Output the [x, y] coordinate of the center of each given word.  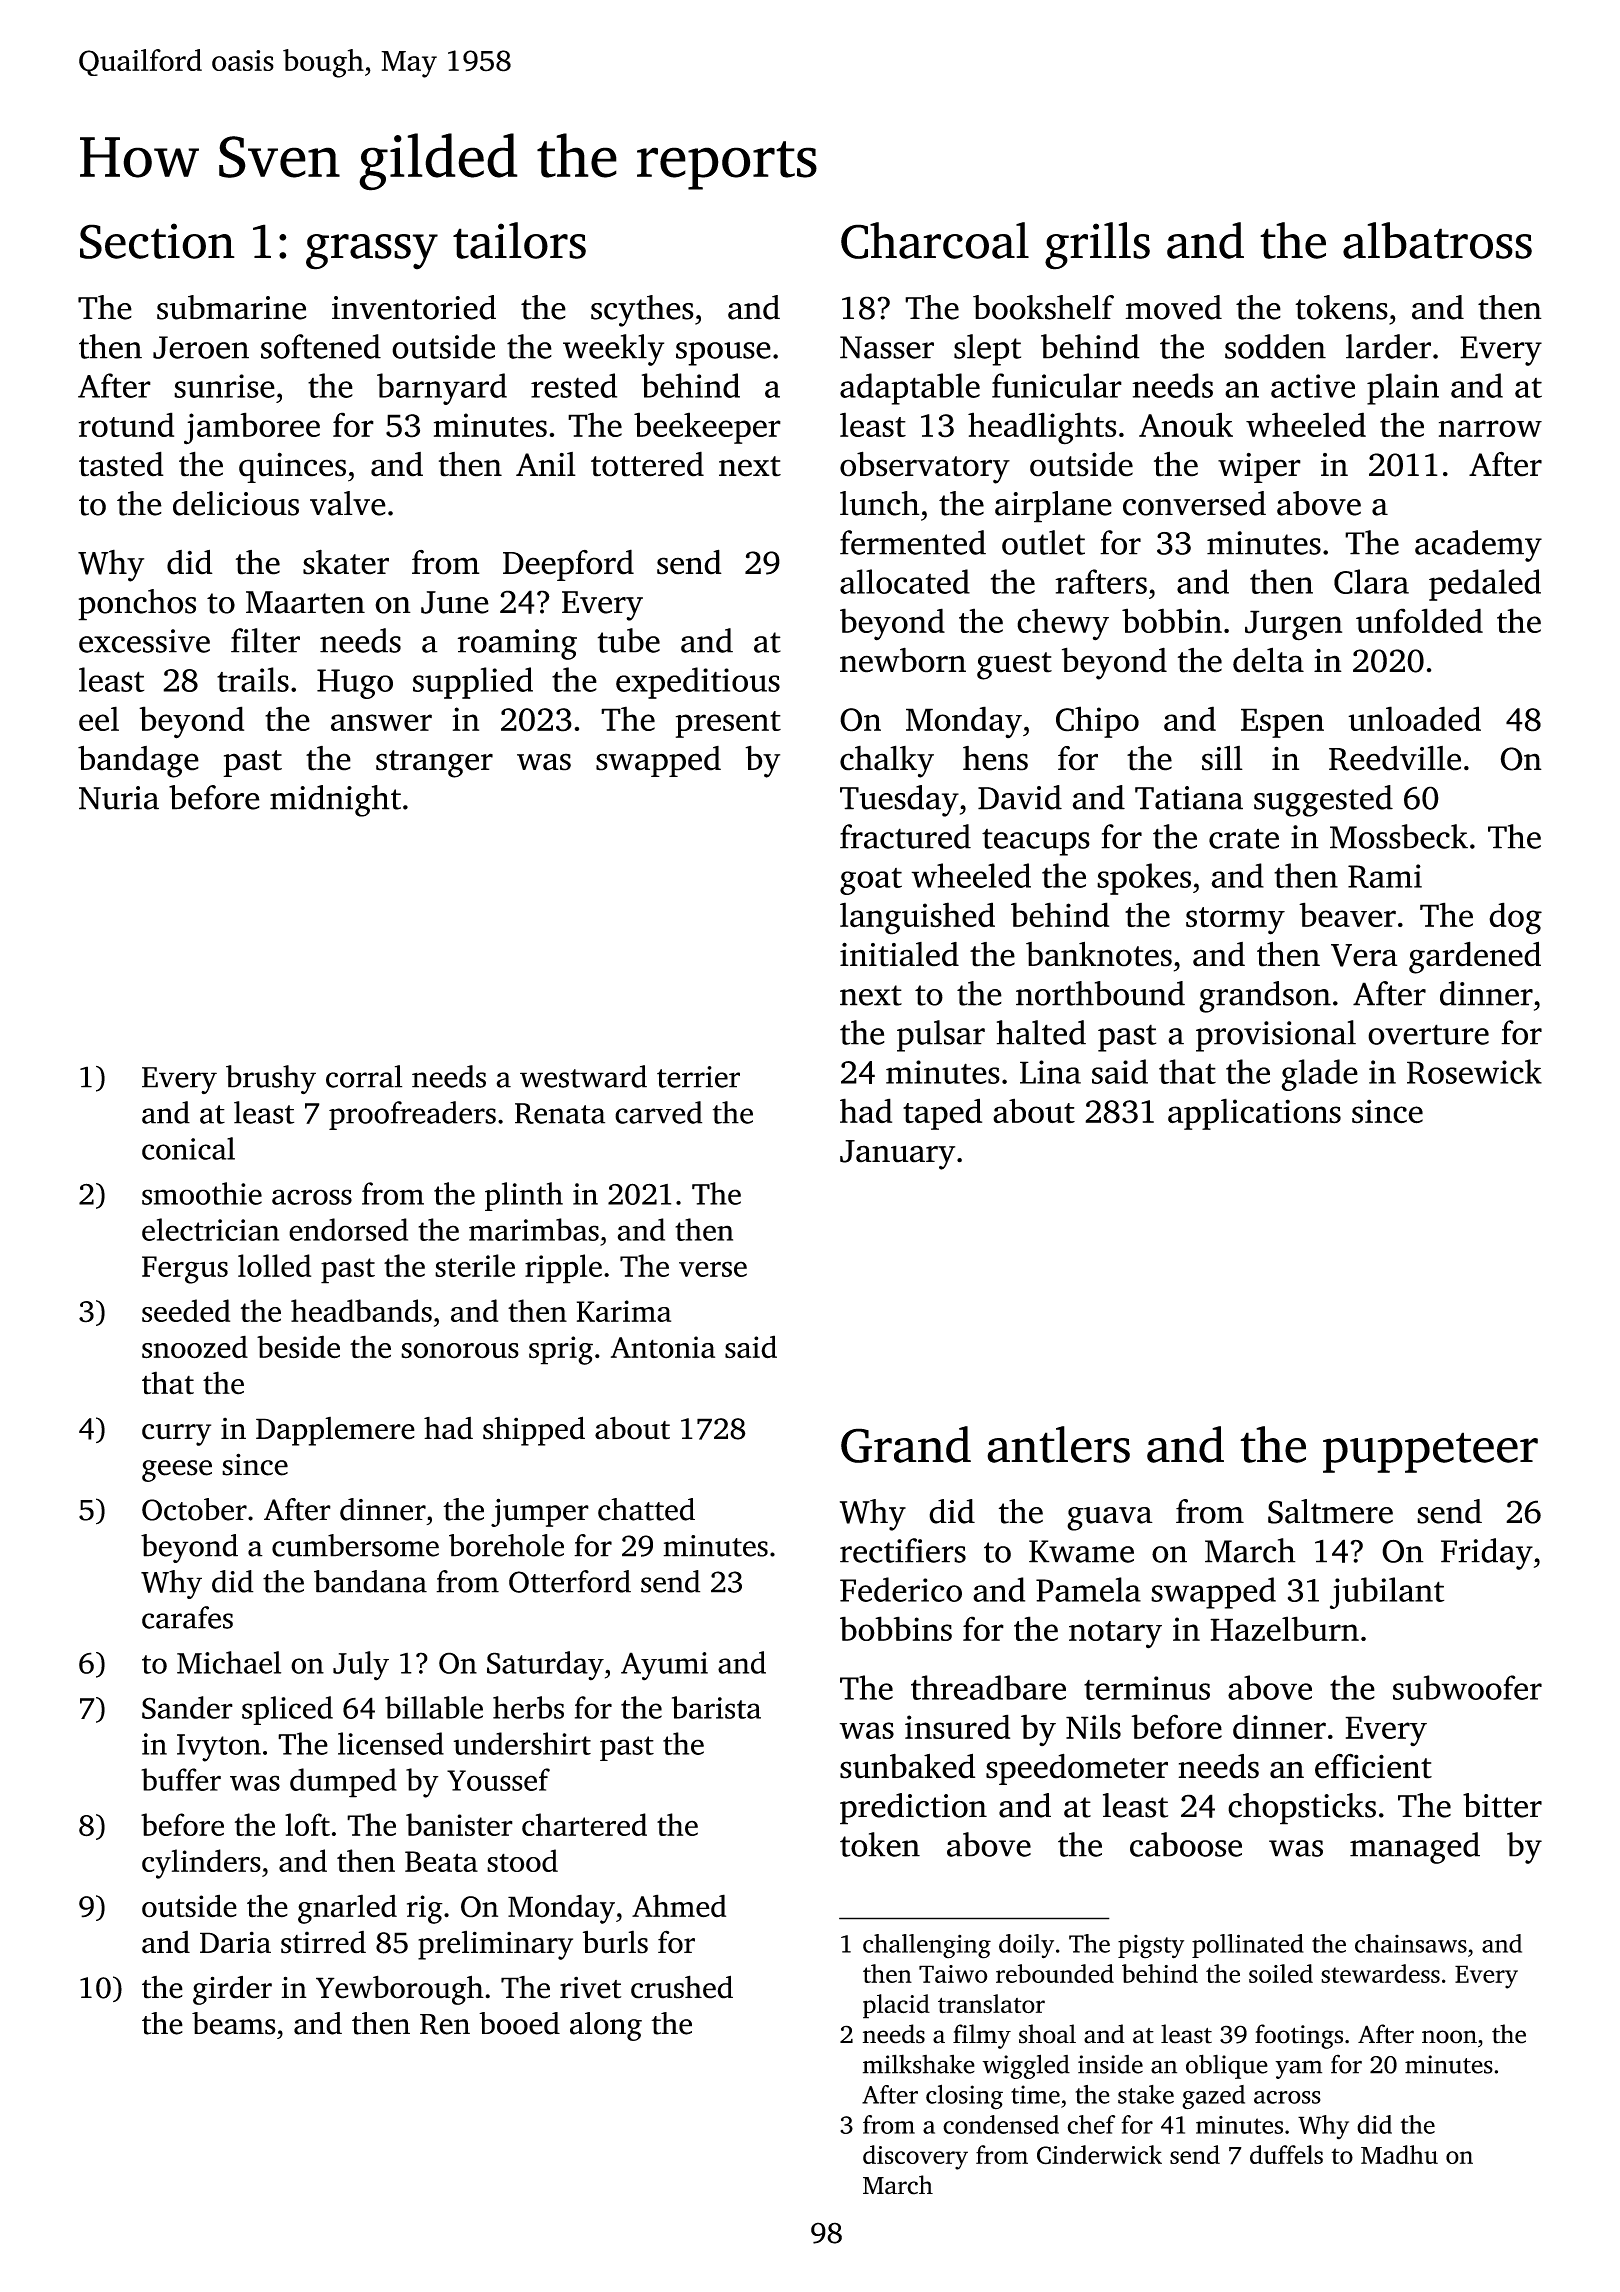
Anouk [1186, 424]
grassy [372, 252]
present [728, 724]
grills [1097, 246]
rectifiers [903, 1550]
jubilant [1387, 1593]
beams [234, 2023]
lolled [274, 1265]
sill [1222, 758]
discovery [915, 2157]
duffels [1286, 2154]
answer [381, 722]
